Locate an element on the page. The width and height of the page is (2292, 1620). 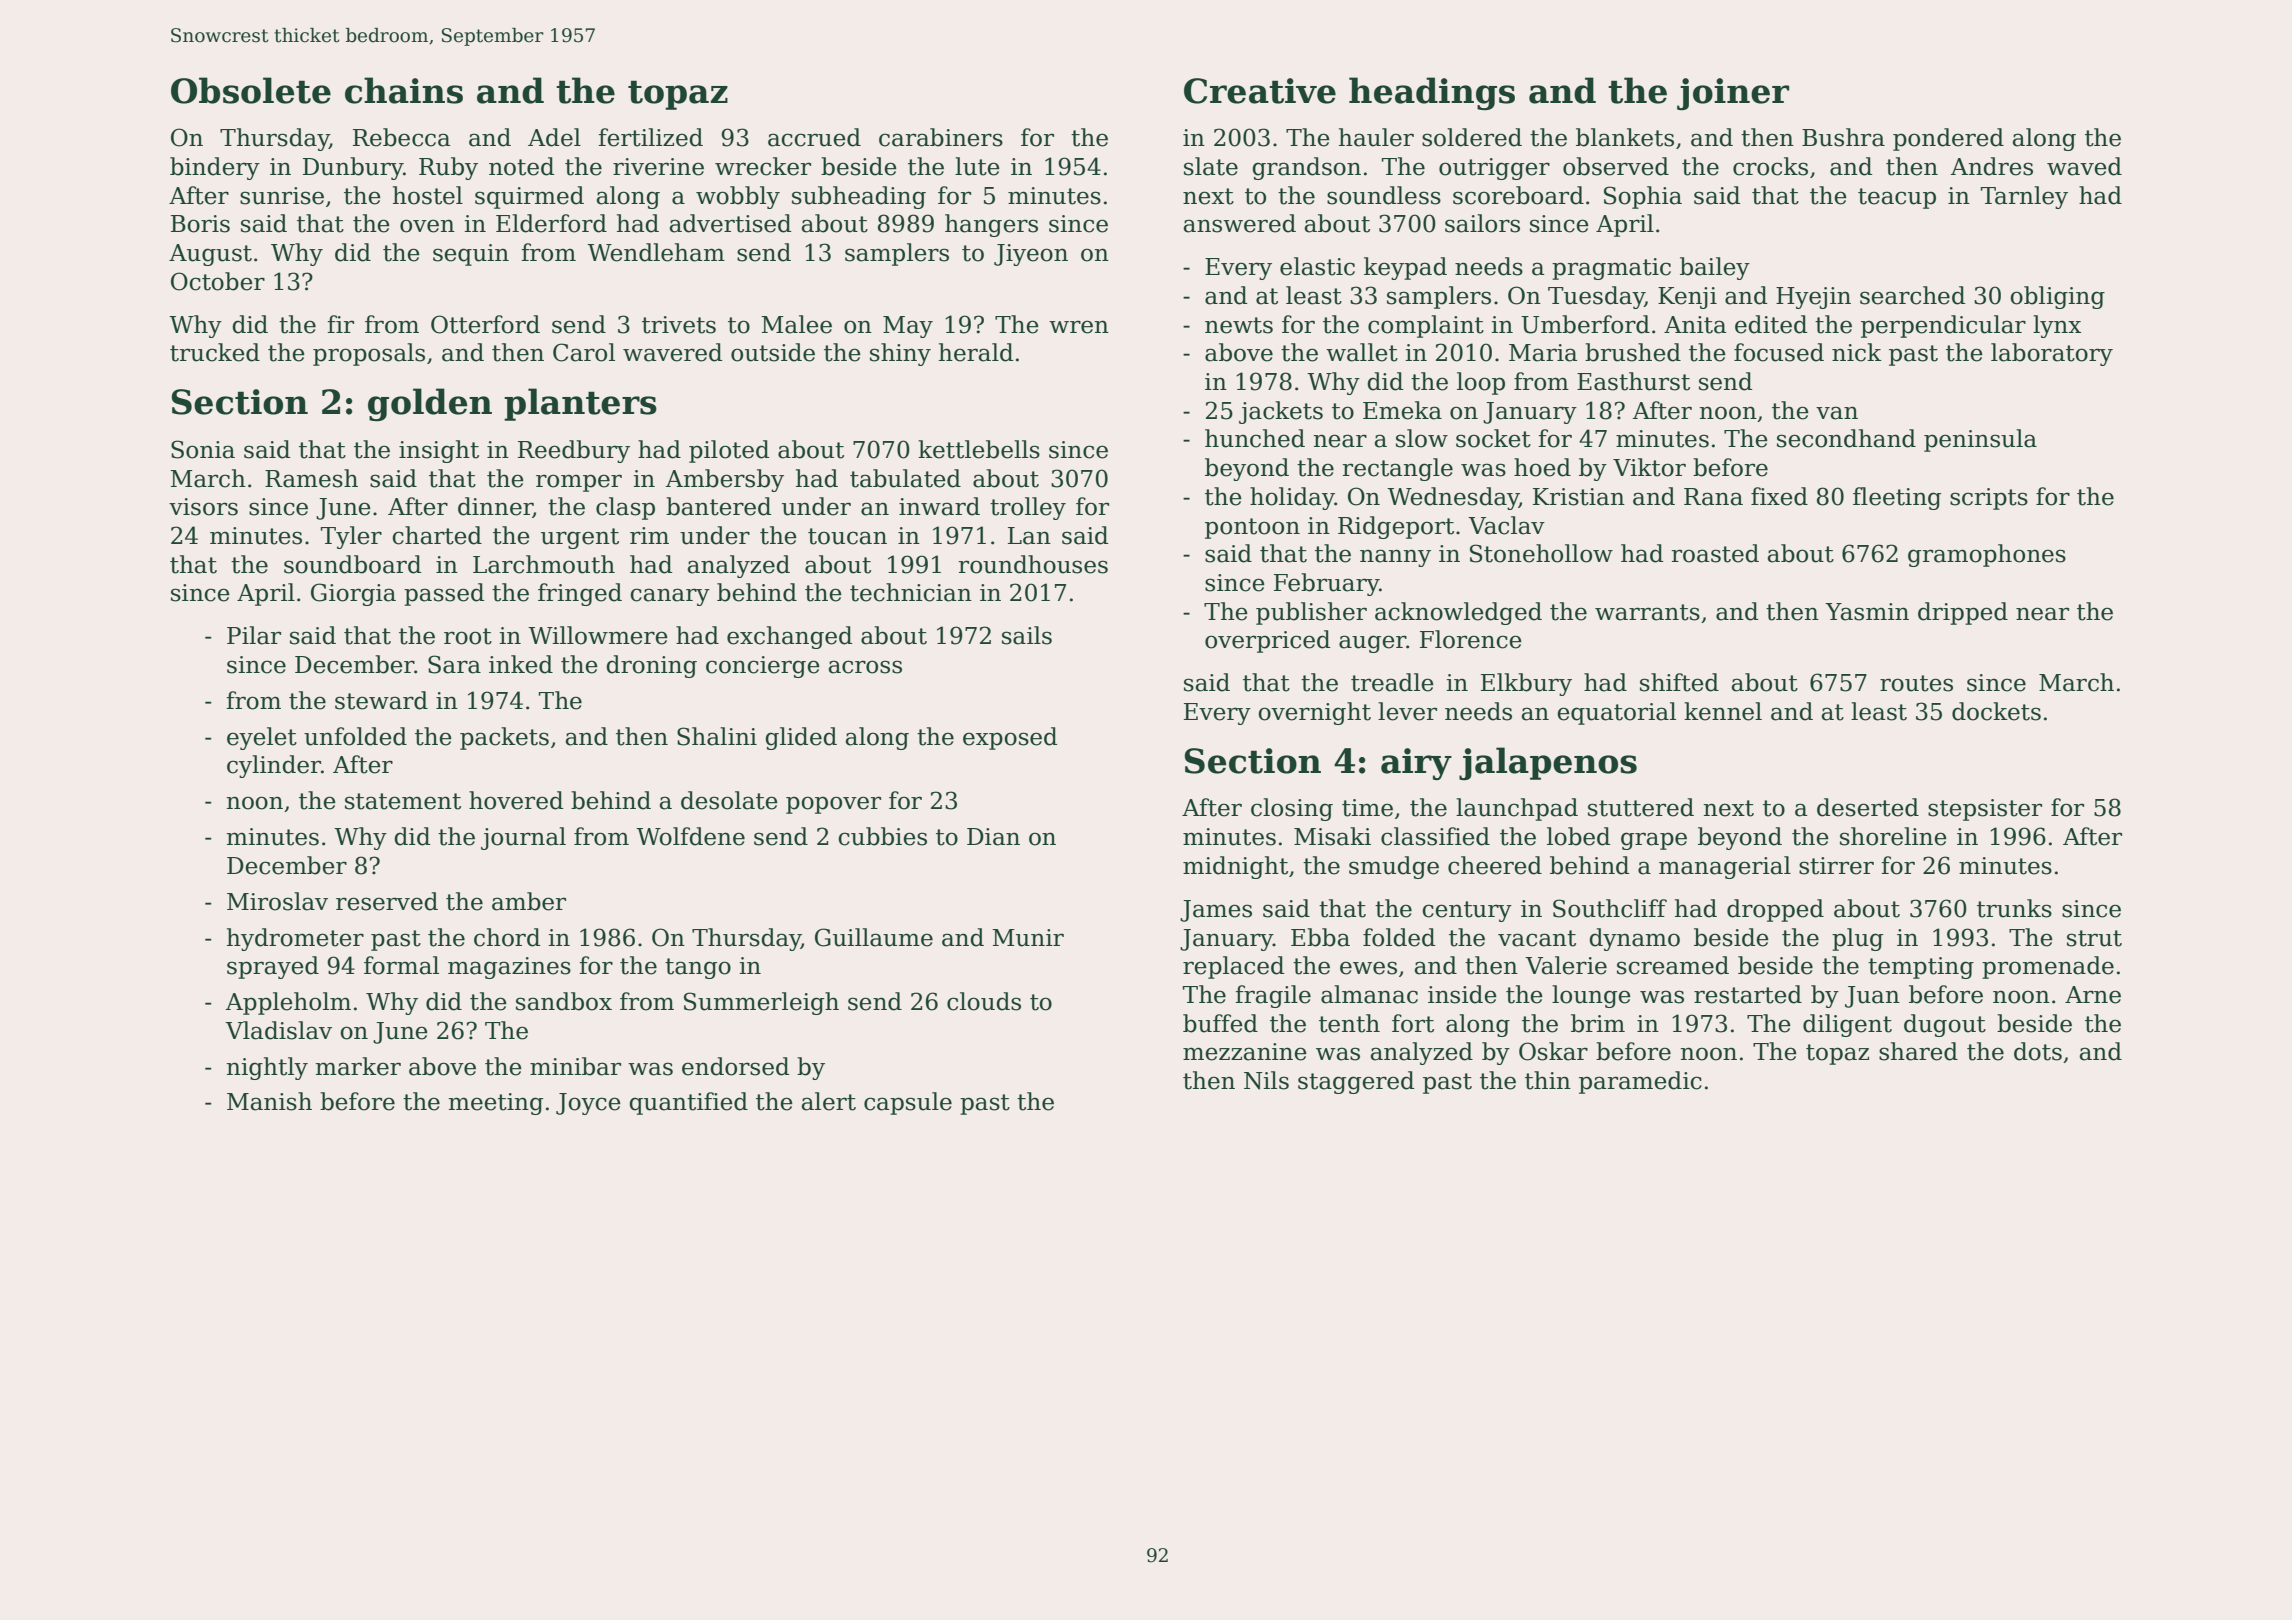
statement is located at coordinates (403, 801).
